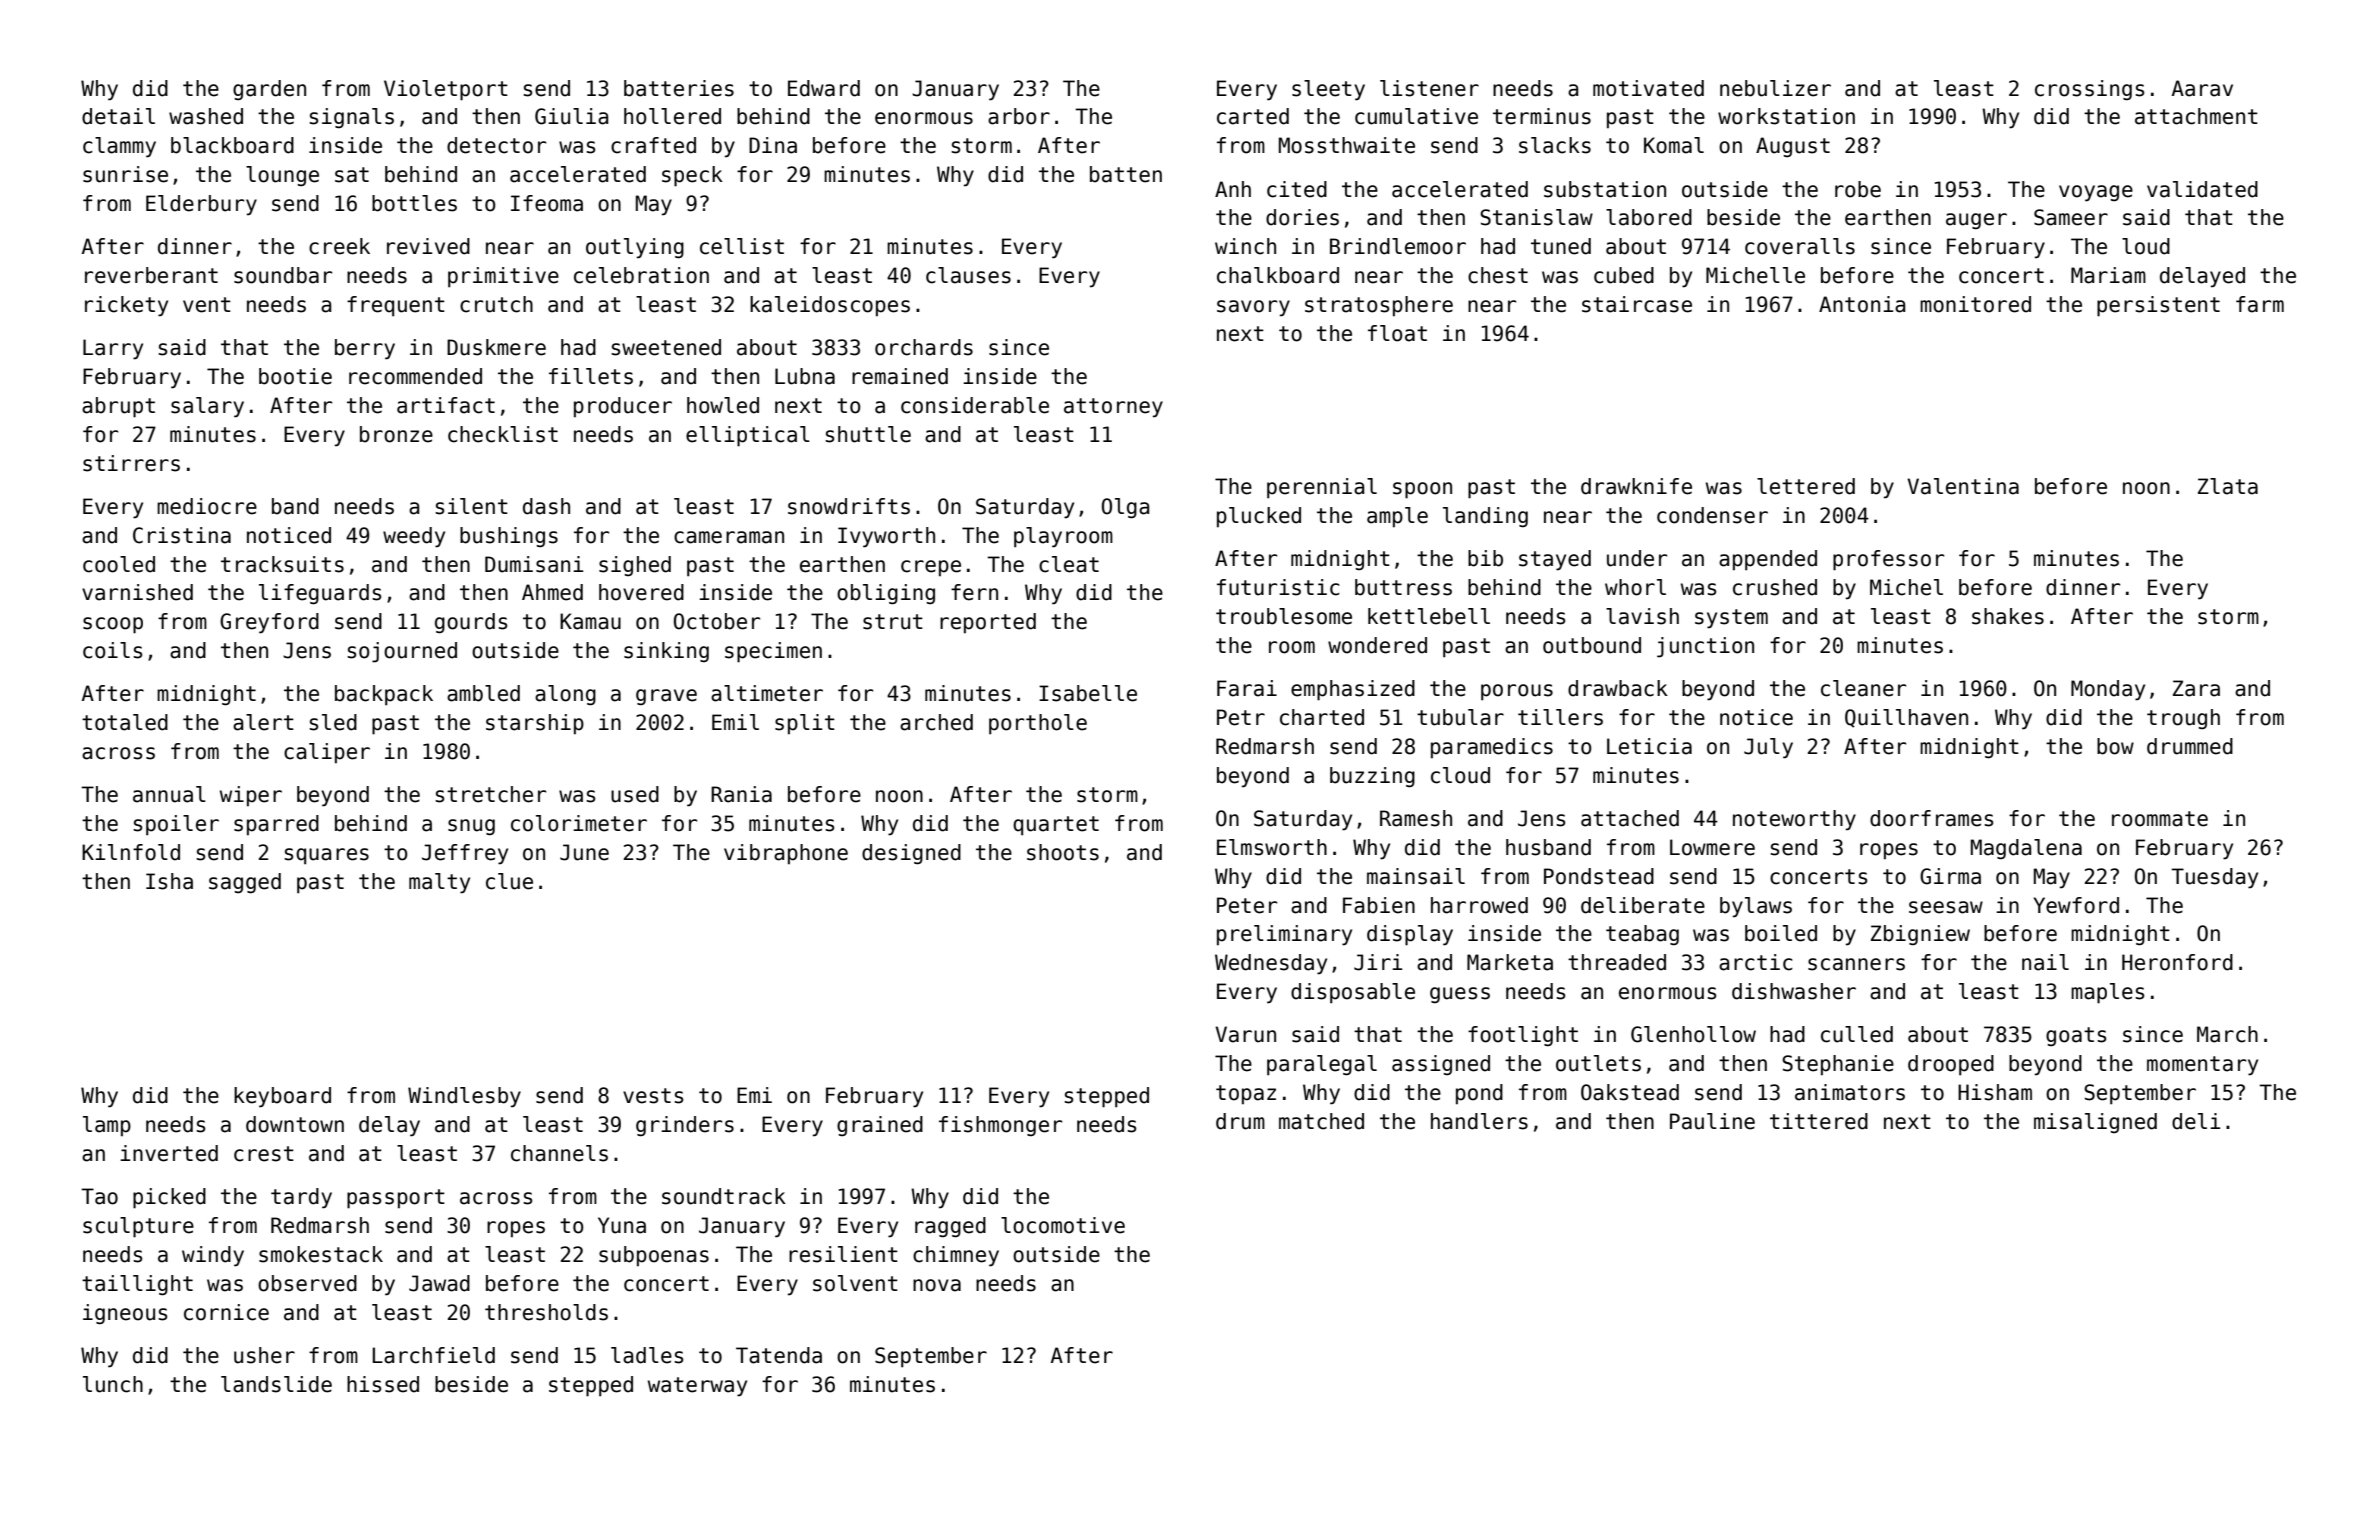 The height and width of the screenshot is (1540, 2380). I want to click on Aarav, so click(2202, 88).
